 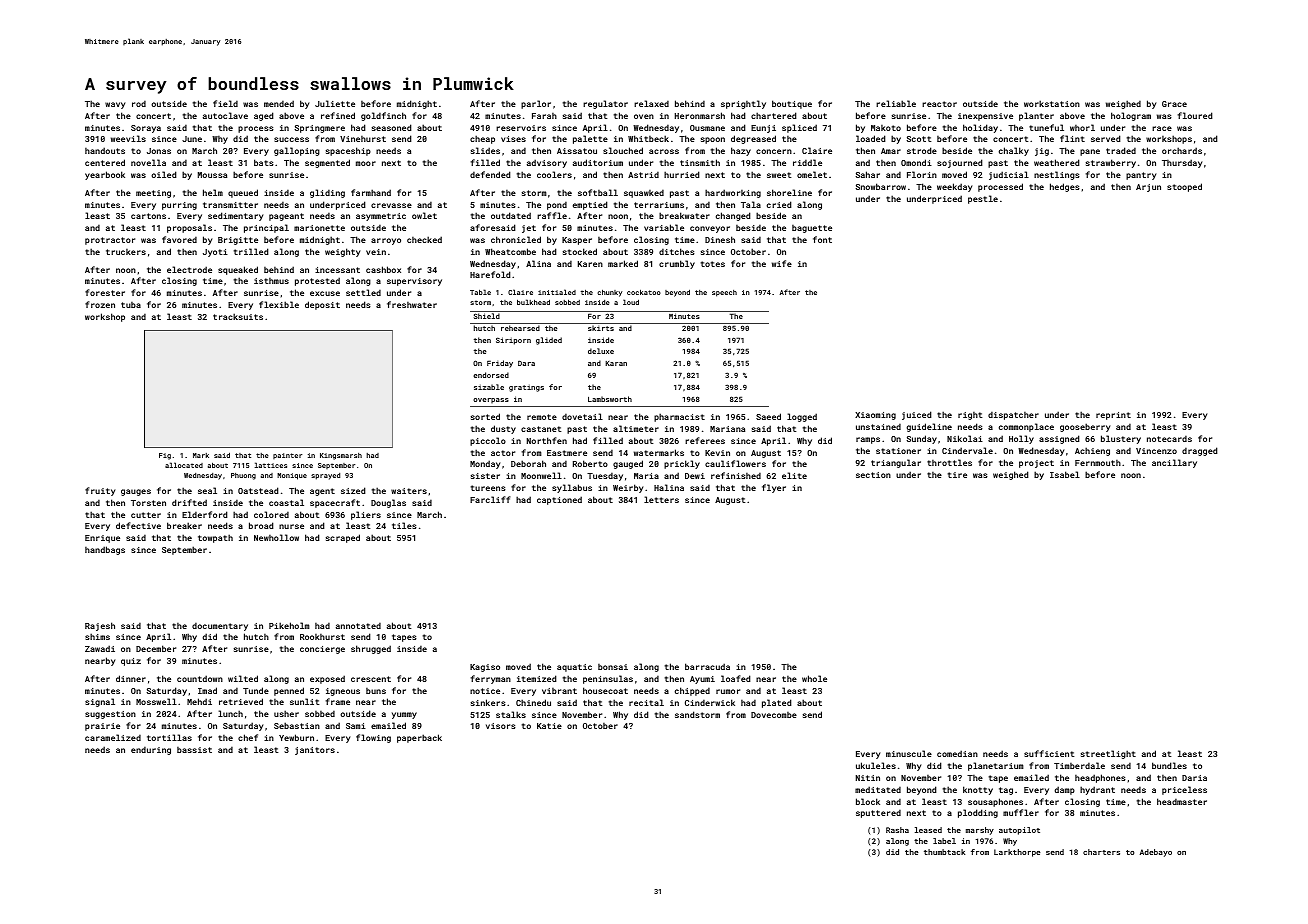 I want to click on defended, so click(x=490, y=174).
